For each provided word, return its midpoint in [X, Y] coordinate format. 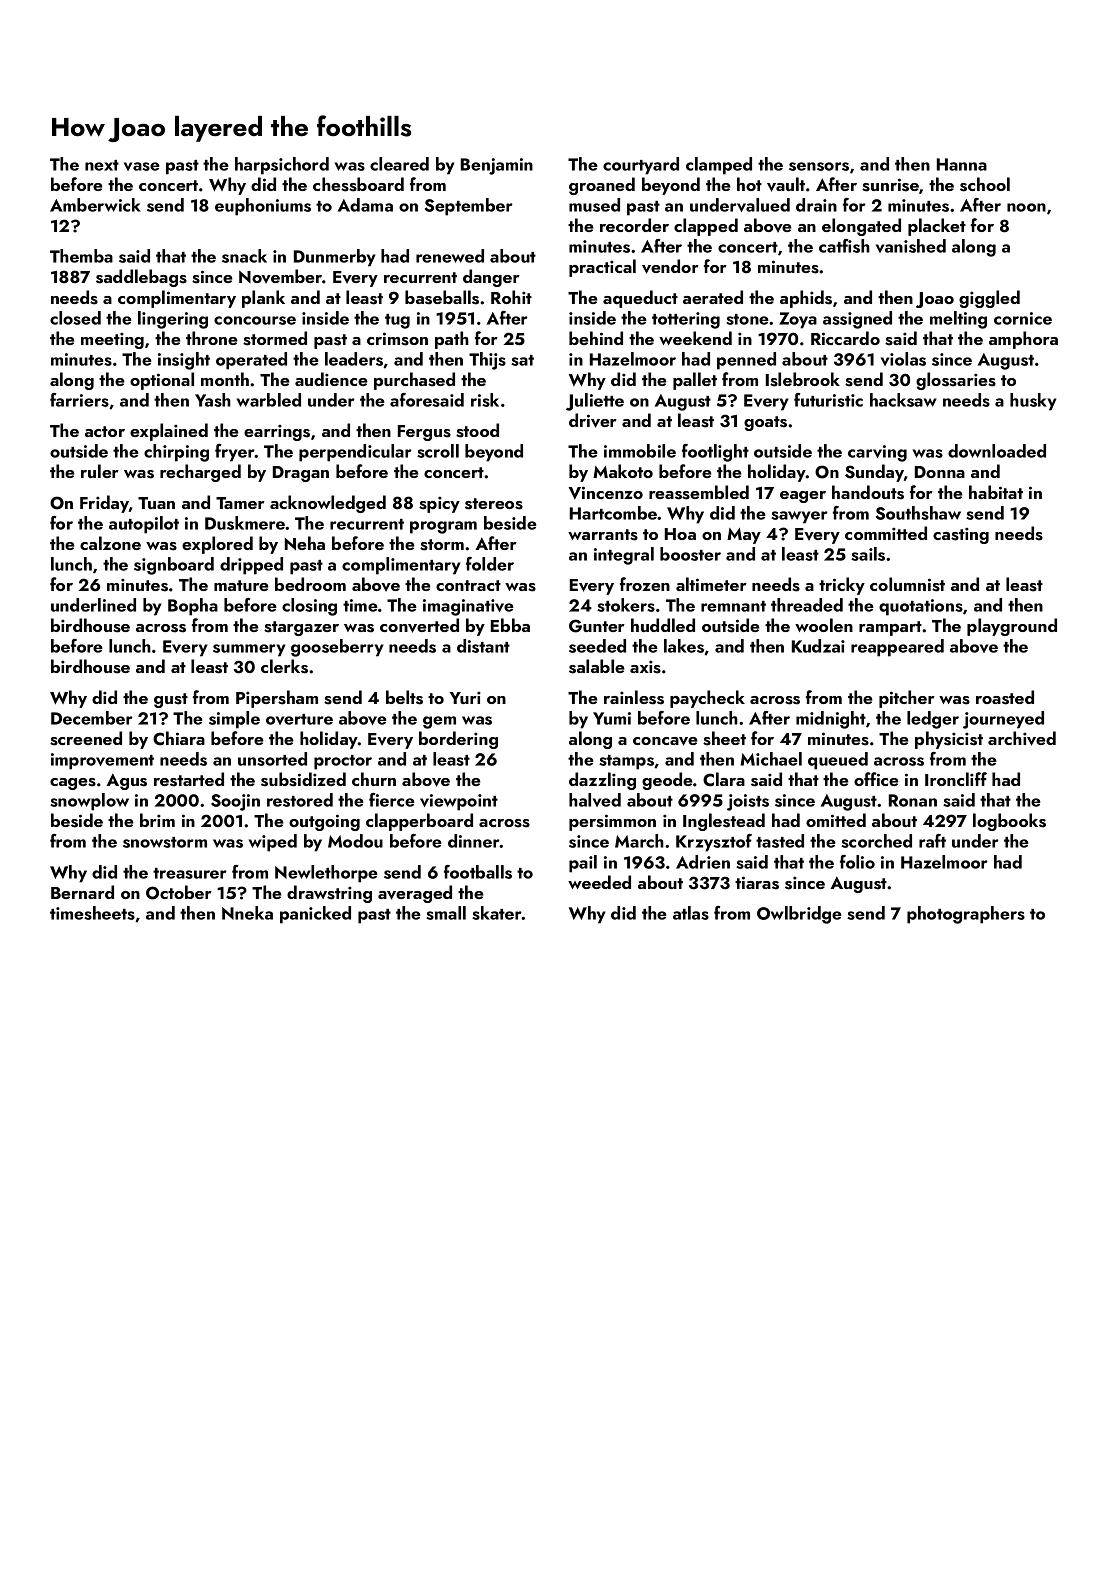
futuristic [828, 400]
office [876, 779]
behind [596, 338]
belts [404, 697]
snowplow [89, 802]
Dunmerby [334, 258]
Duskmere [245, 523]
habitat [996, 492]
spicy [439, 505]
